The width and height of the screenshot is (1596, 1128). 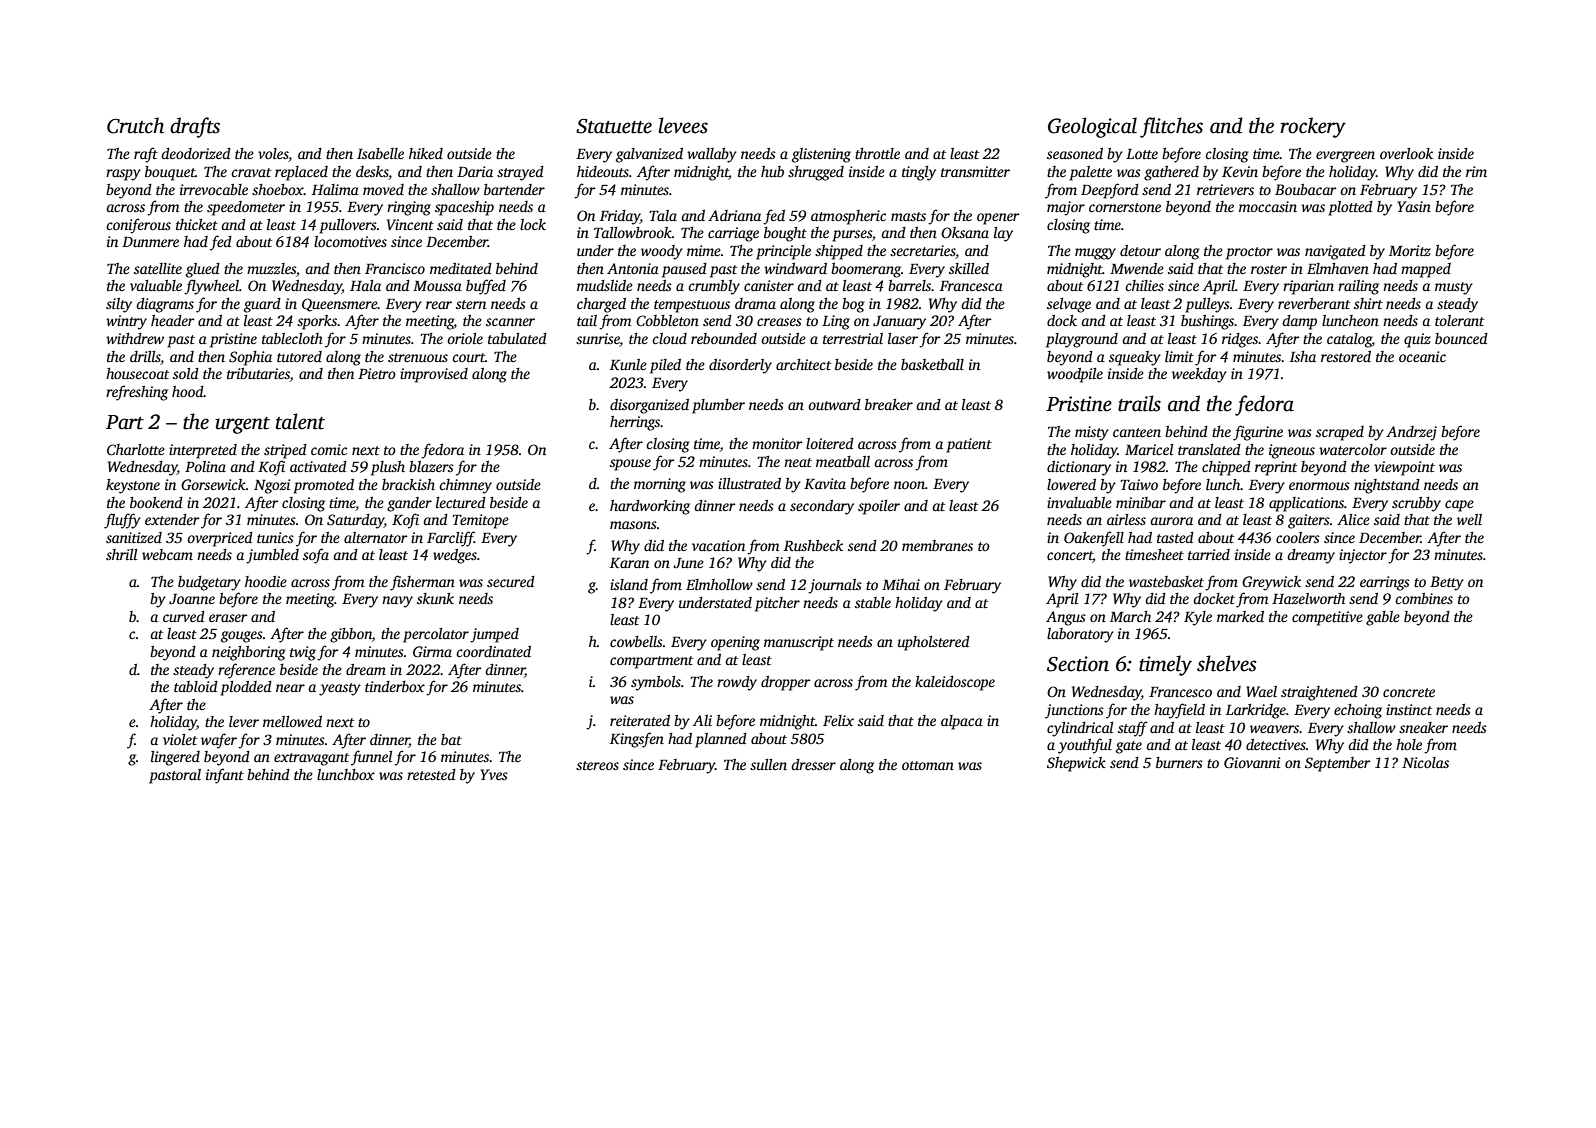 What do you see at coordinates (1074, 711) in the screenshot?
I see `junctions` at bounding box center [1074, 711].
